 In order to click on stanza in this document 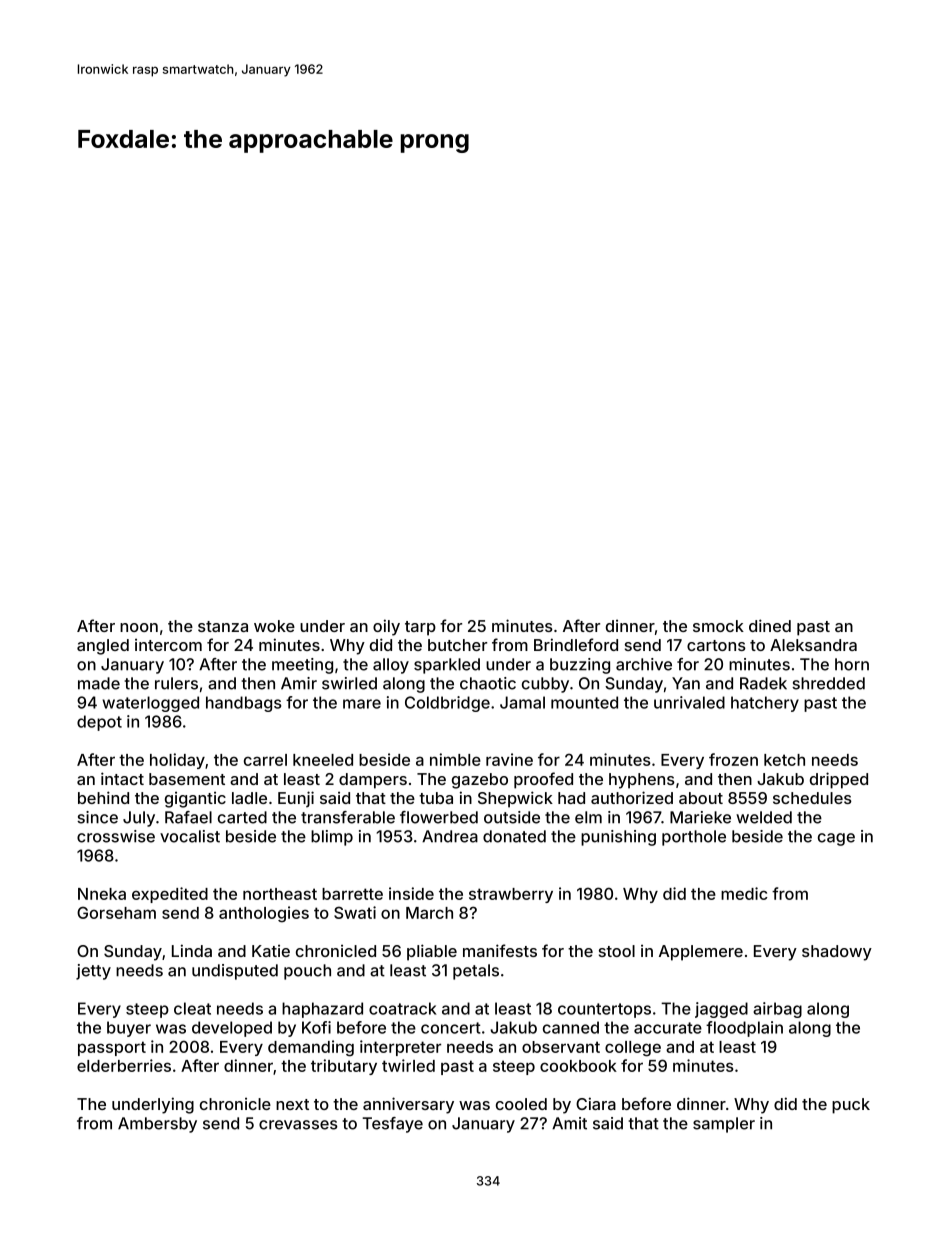, I will do `click(223, 626)`.
